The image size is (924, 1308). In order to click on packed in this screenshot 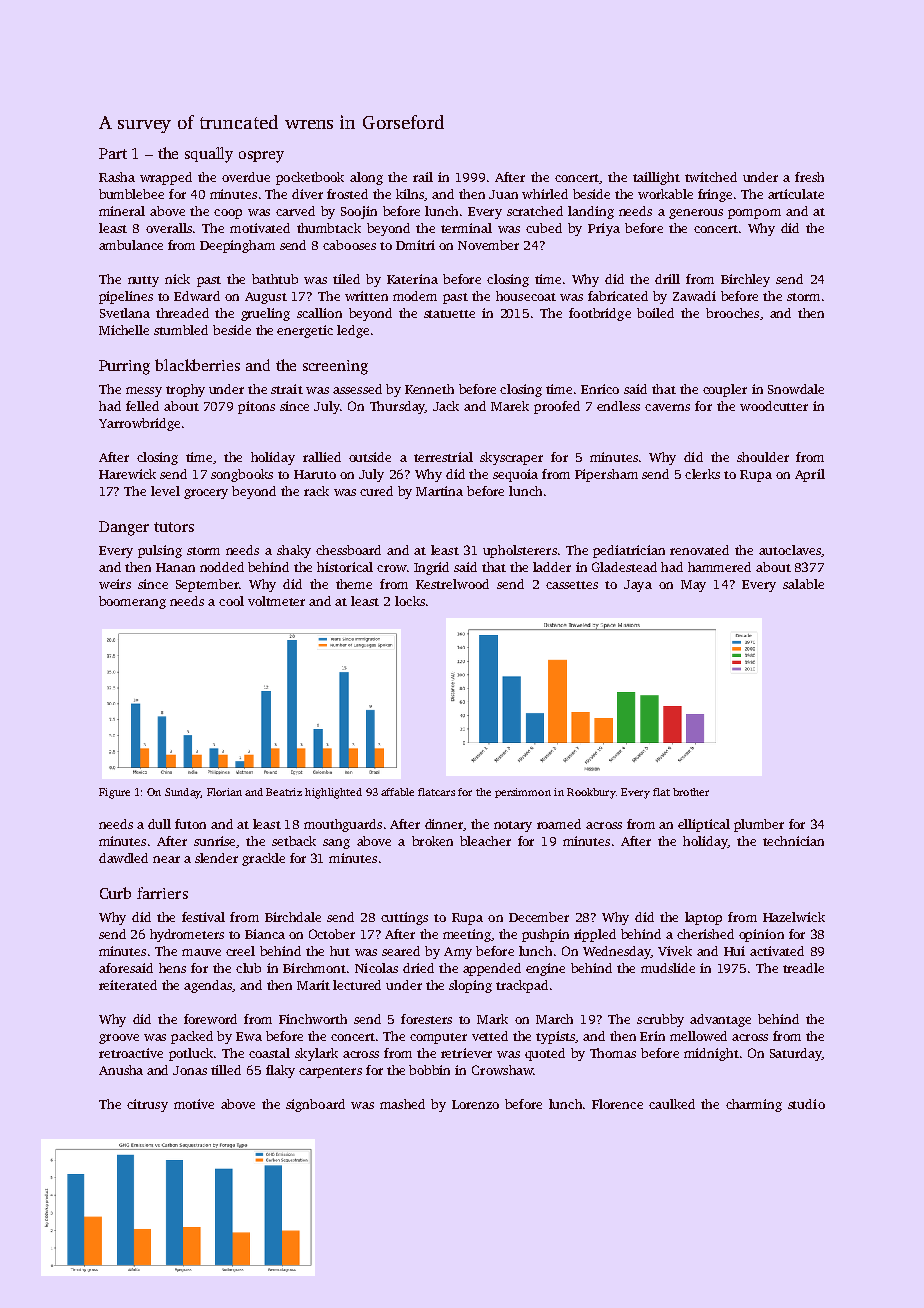, I will do `click(192, 1037)`.
